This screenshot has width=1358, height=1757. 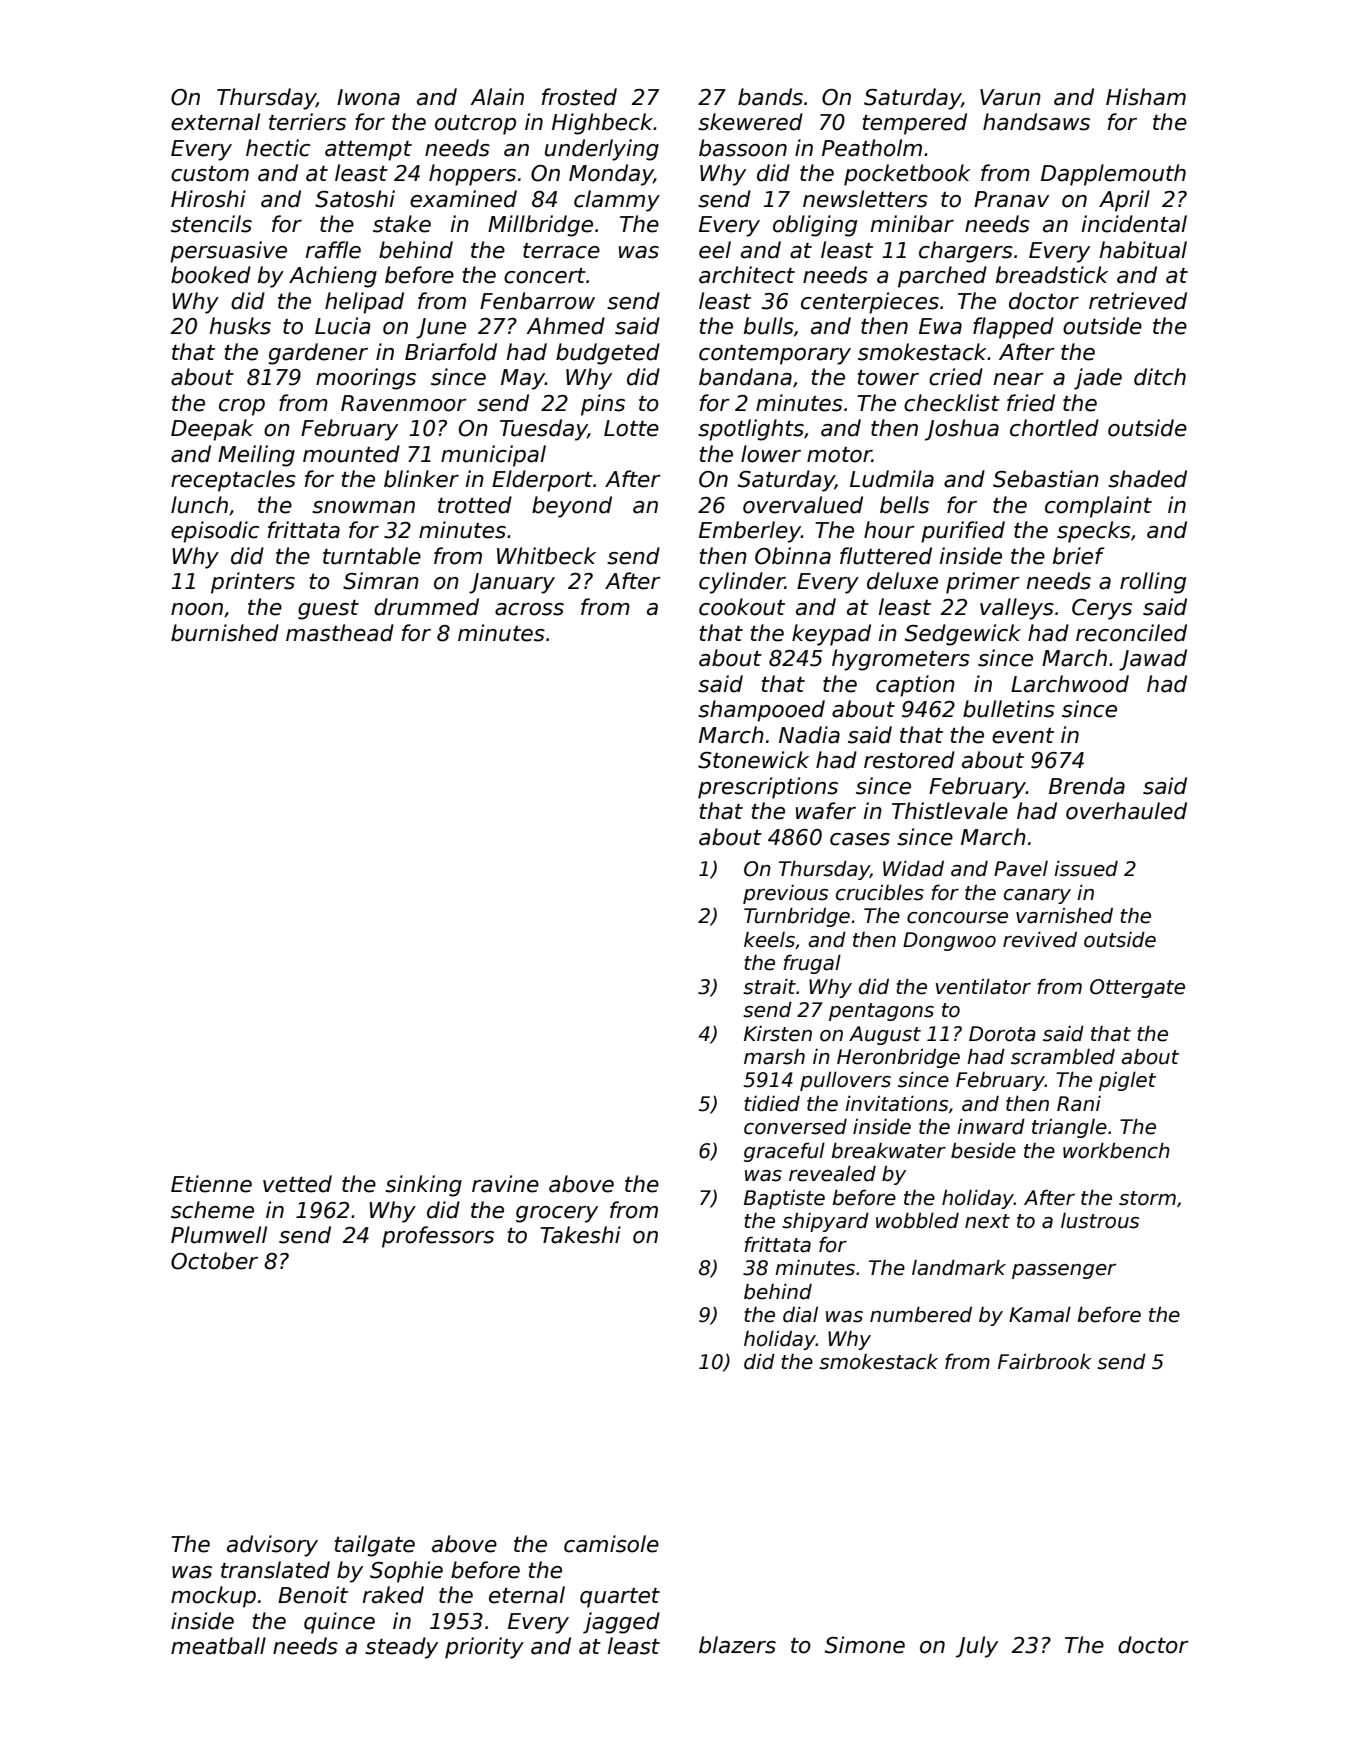 What do you see at coordinates (800, 1314) in the screenshot?
I see `dial` at bounding box center [800, 1314].
